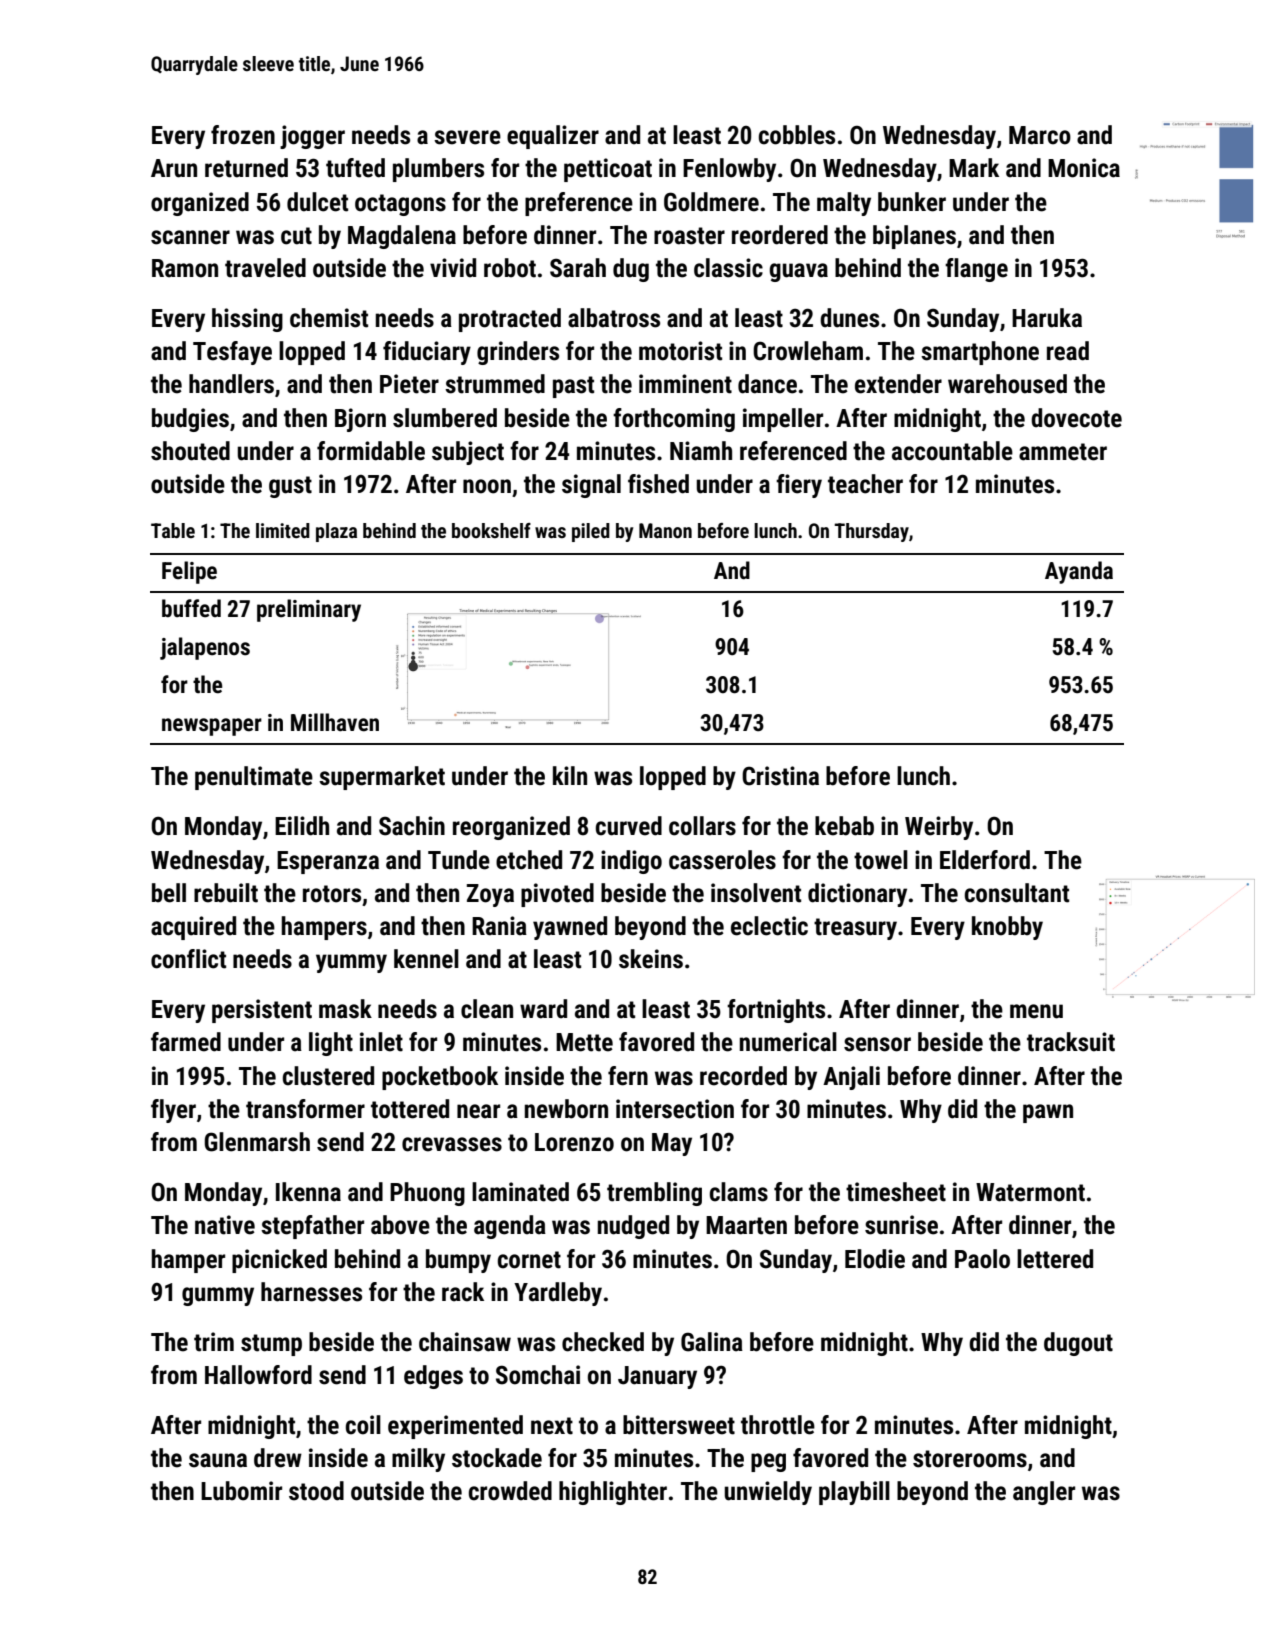  What do you see at coordinates (190, 451) in the page?
I see `shouted` at bounding box center [190, 451].
